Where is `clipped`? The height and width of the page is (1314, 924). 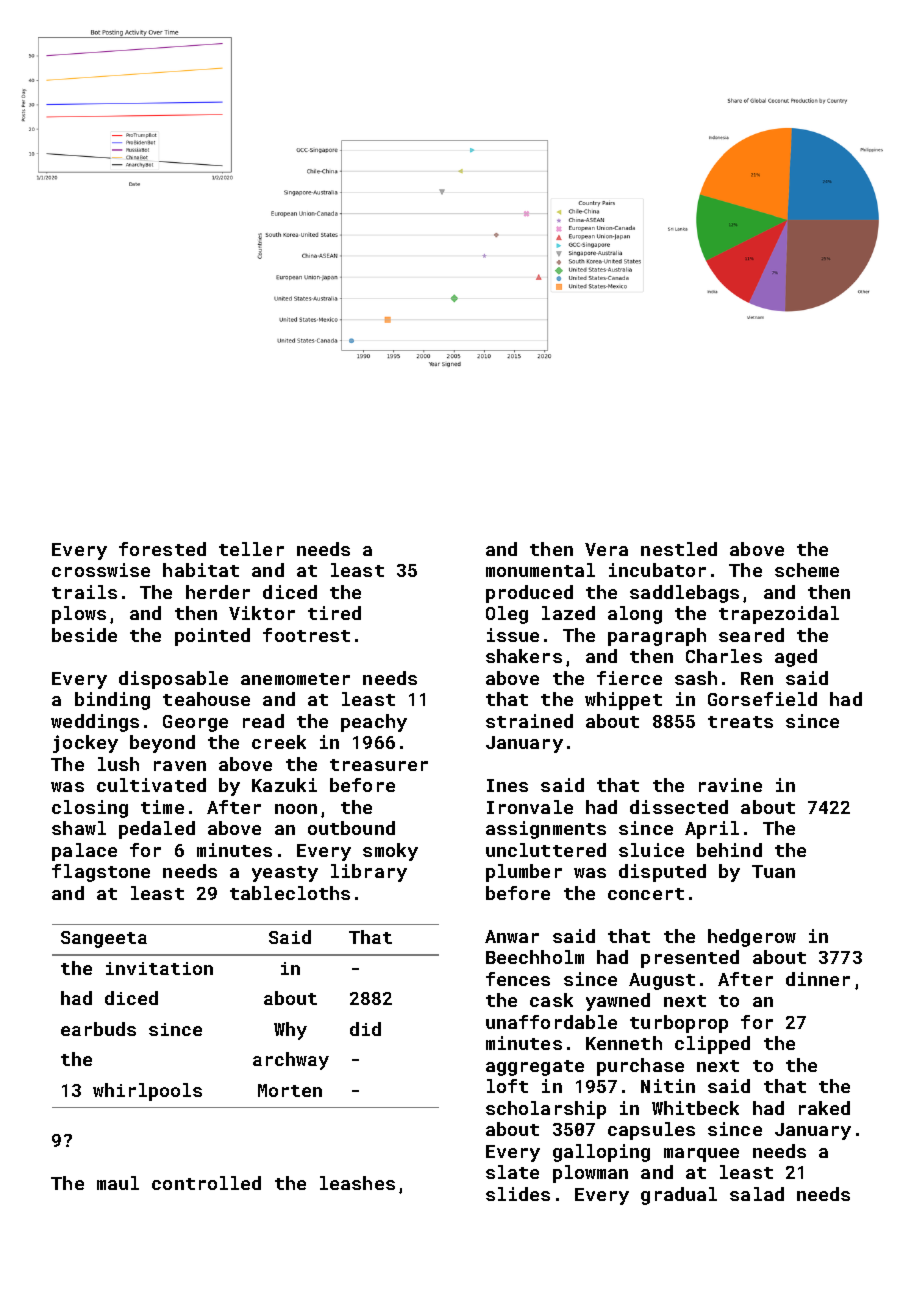
clipped is located at coordinates (712, 1045).
